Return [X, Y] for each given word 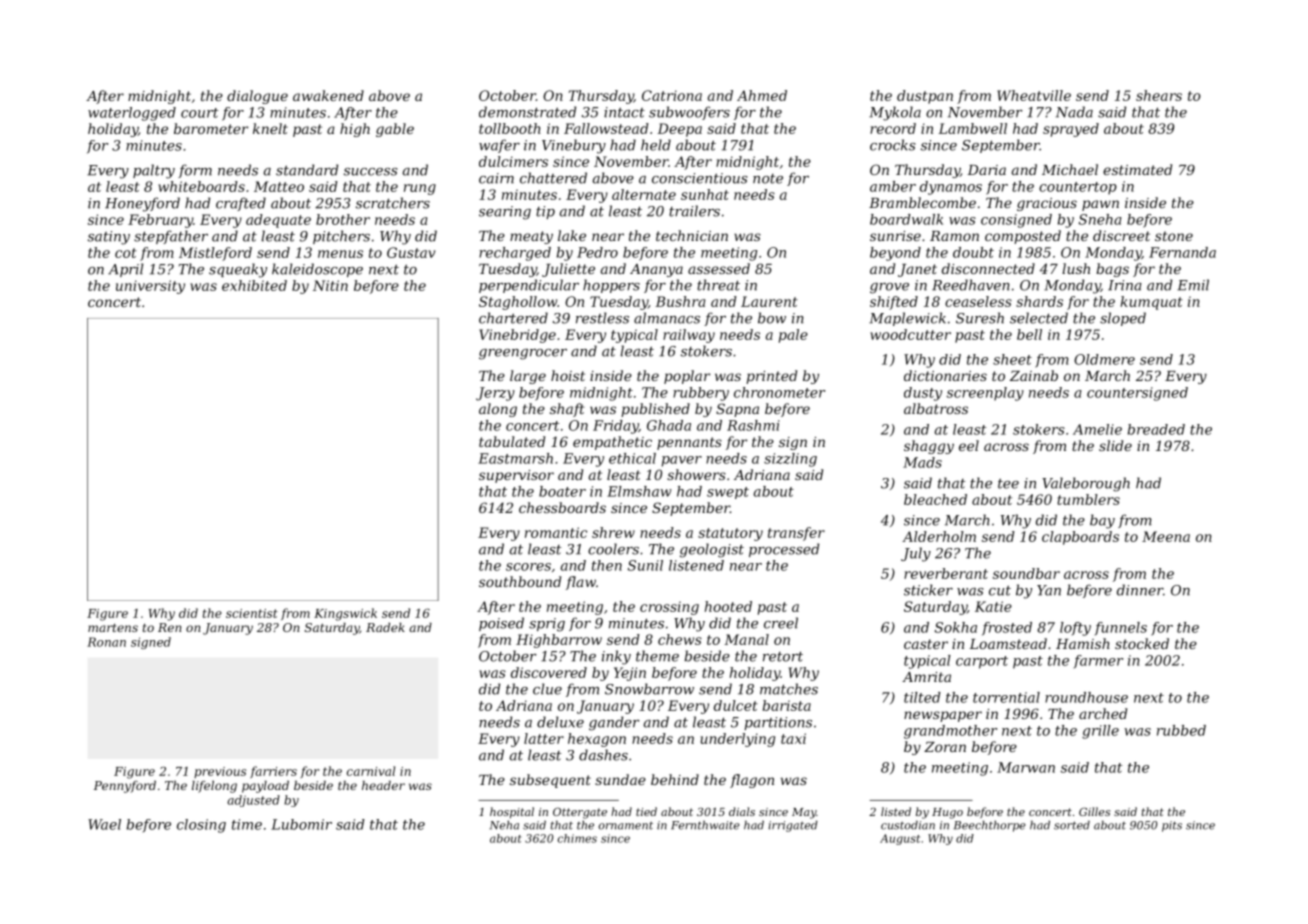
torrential [1006, 697]
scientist [252, 613]
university [150, 287]
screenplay [985, 394]
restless [602, 318]
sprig [547, 625]
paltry [154, 171]
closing [201, 826]
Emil [1193, 285]
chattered [553, 178]
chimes [577, 838]
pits [1172, 826]
